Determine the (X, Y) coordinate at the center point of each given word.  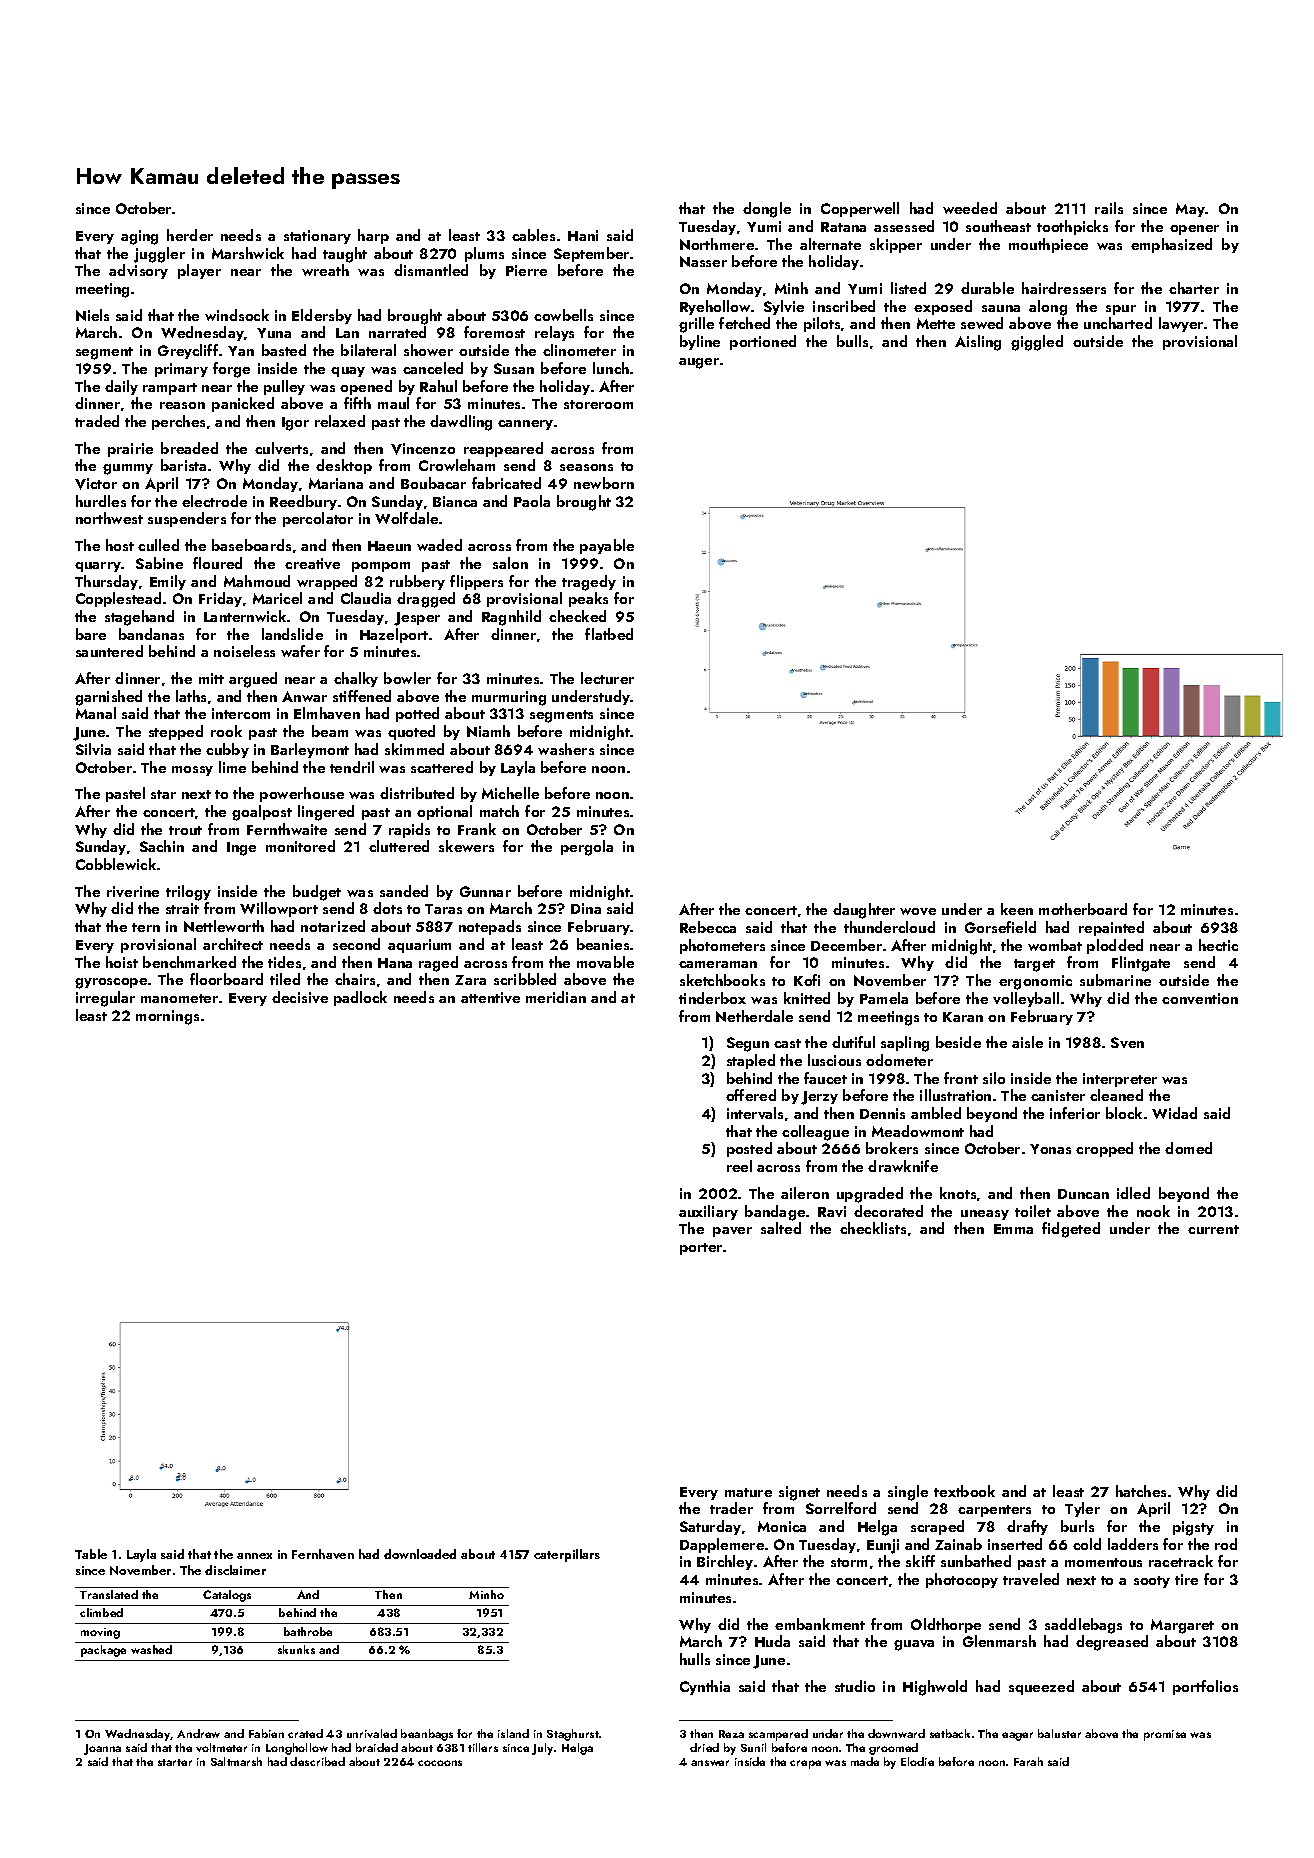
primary (181, 370)
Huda (772, 1641)
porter (701, 1249)
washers (566, 749)
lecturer (607, 678)
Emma (1013, 1229)
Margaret (1182, 1626)
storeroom (598, 404)
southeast (998, 226)
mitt (211, 678)
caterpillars (567, 1555)
